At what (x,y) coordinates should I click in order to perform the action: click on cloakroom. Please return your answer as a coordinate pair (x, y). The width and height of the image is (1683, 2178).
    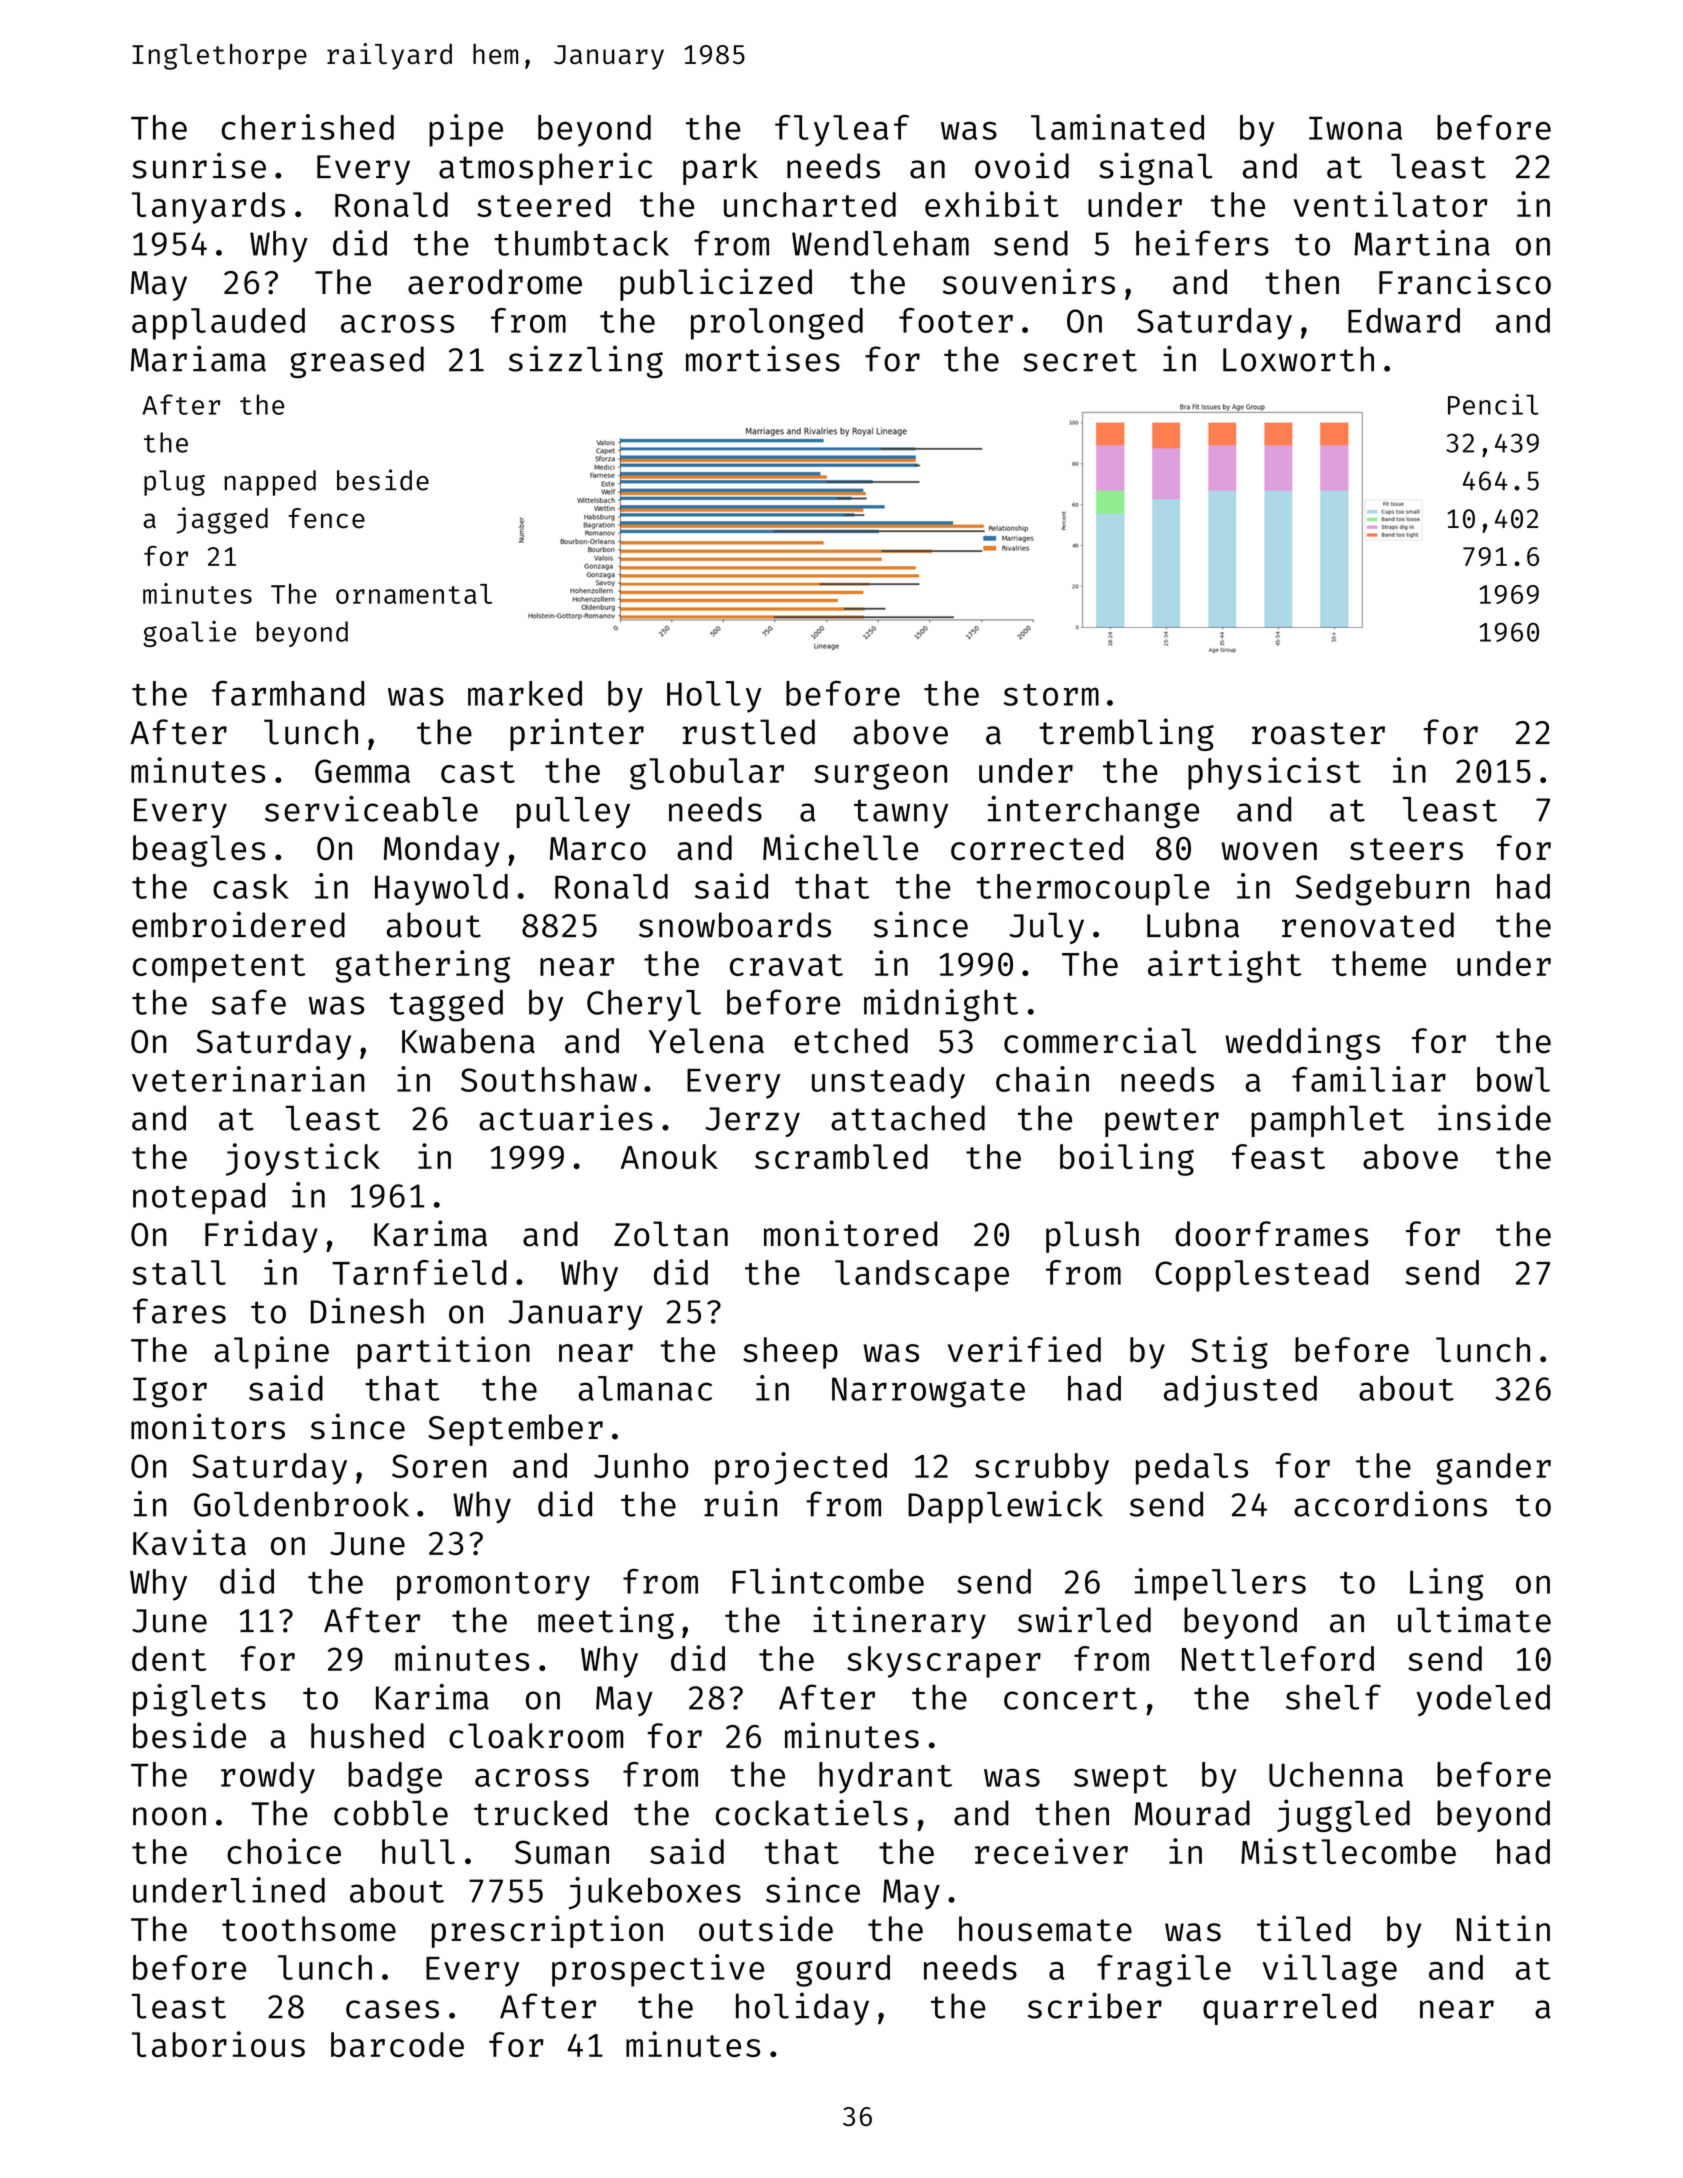
    Looking at the image, I should click on (536, 1736).
